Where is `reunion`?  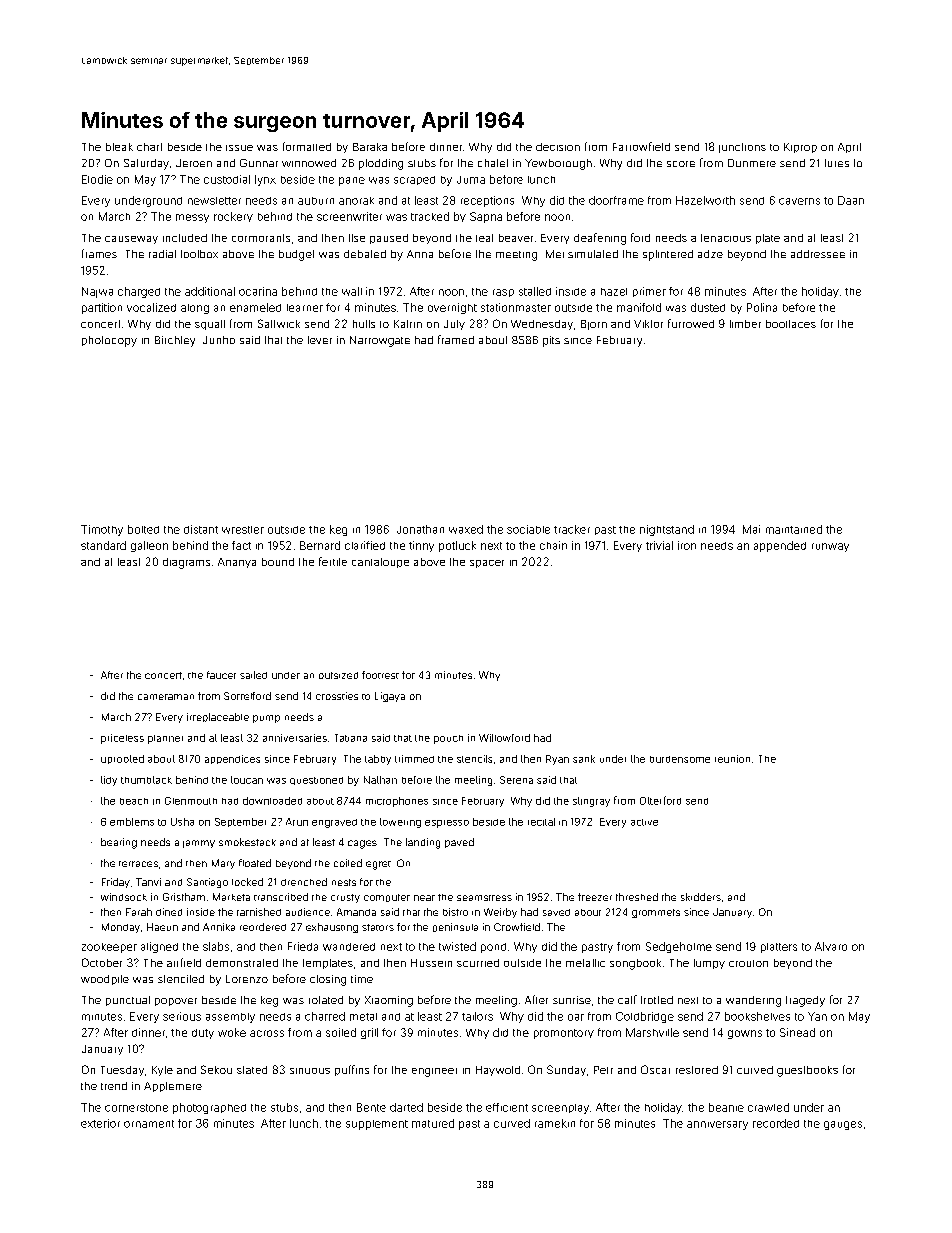 reunion is located at coordinates (732, 759).
